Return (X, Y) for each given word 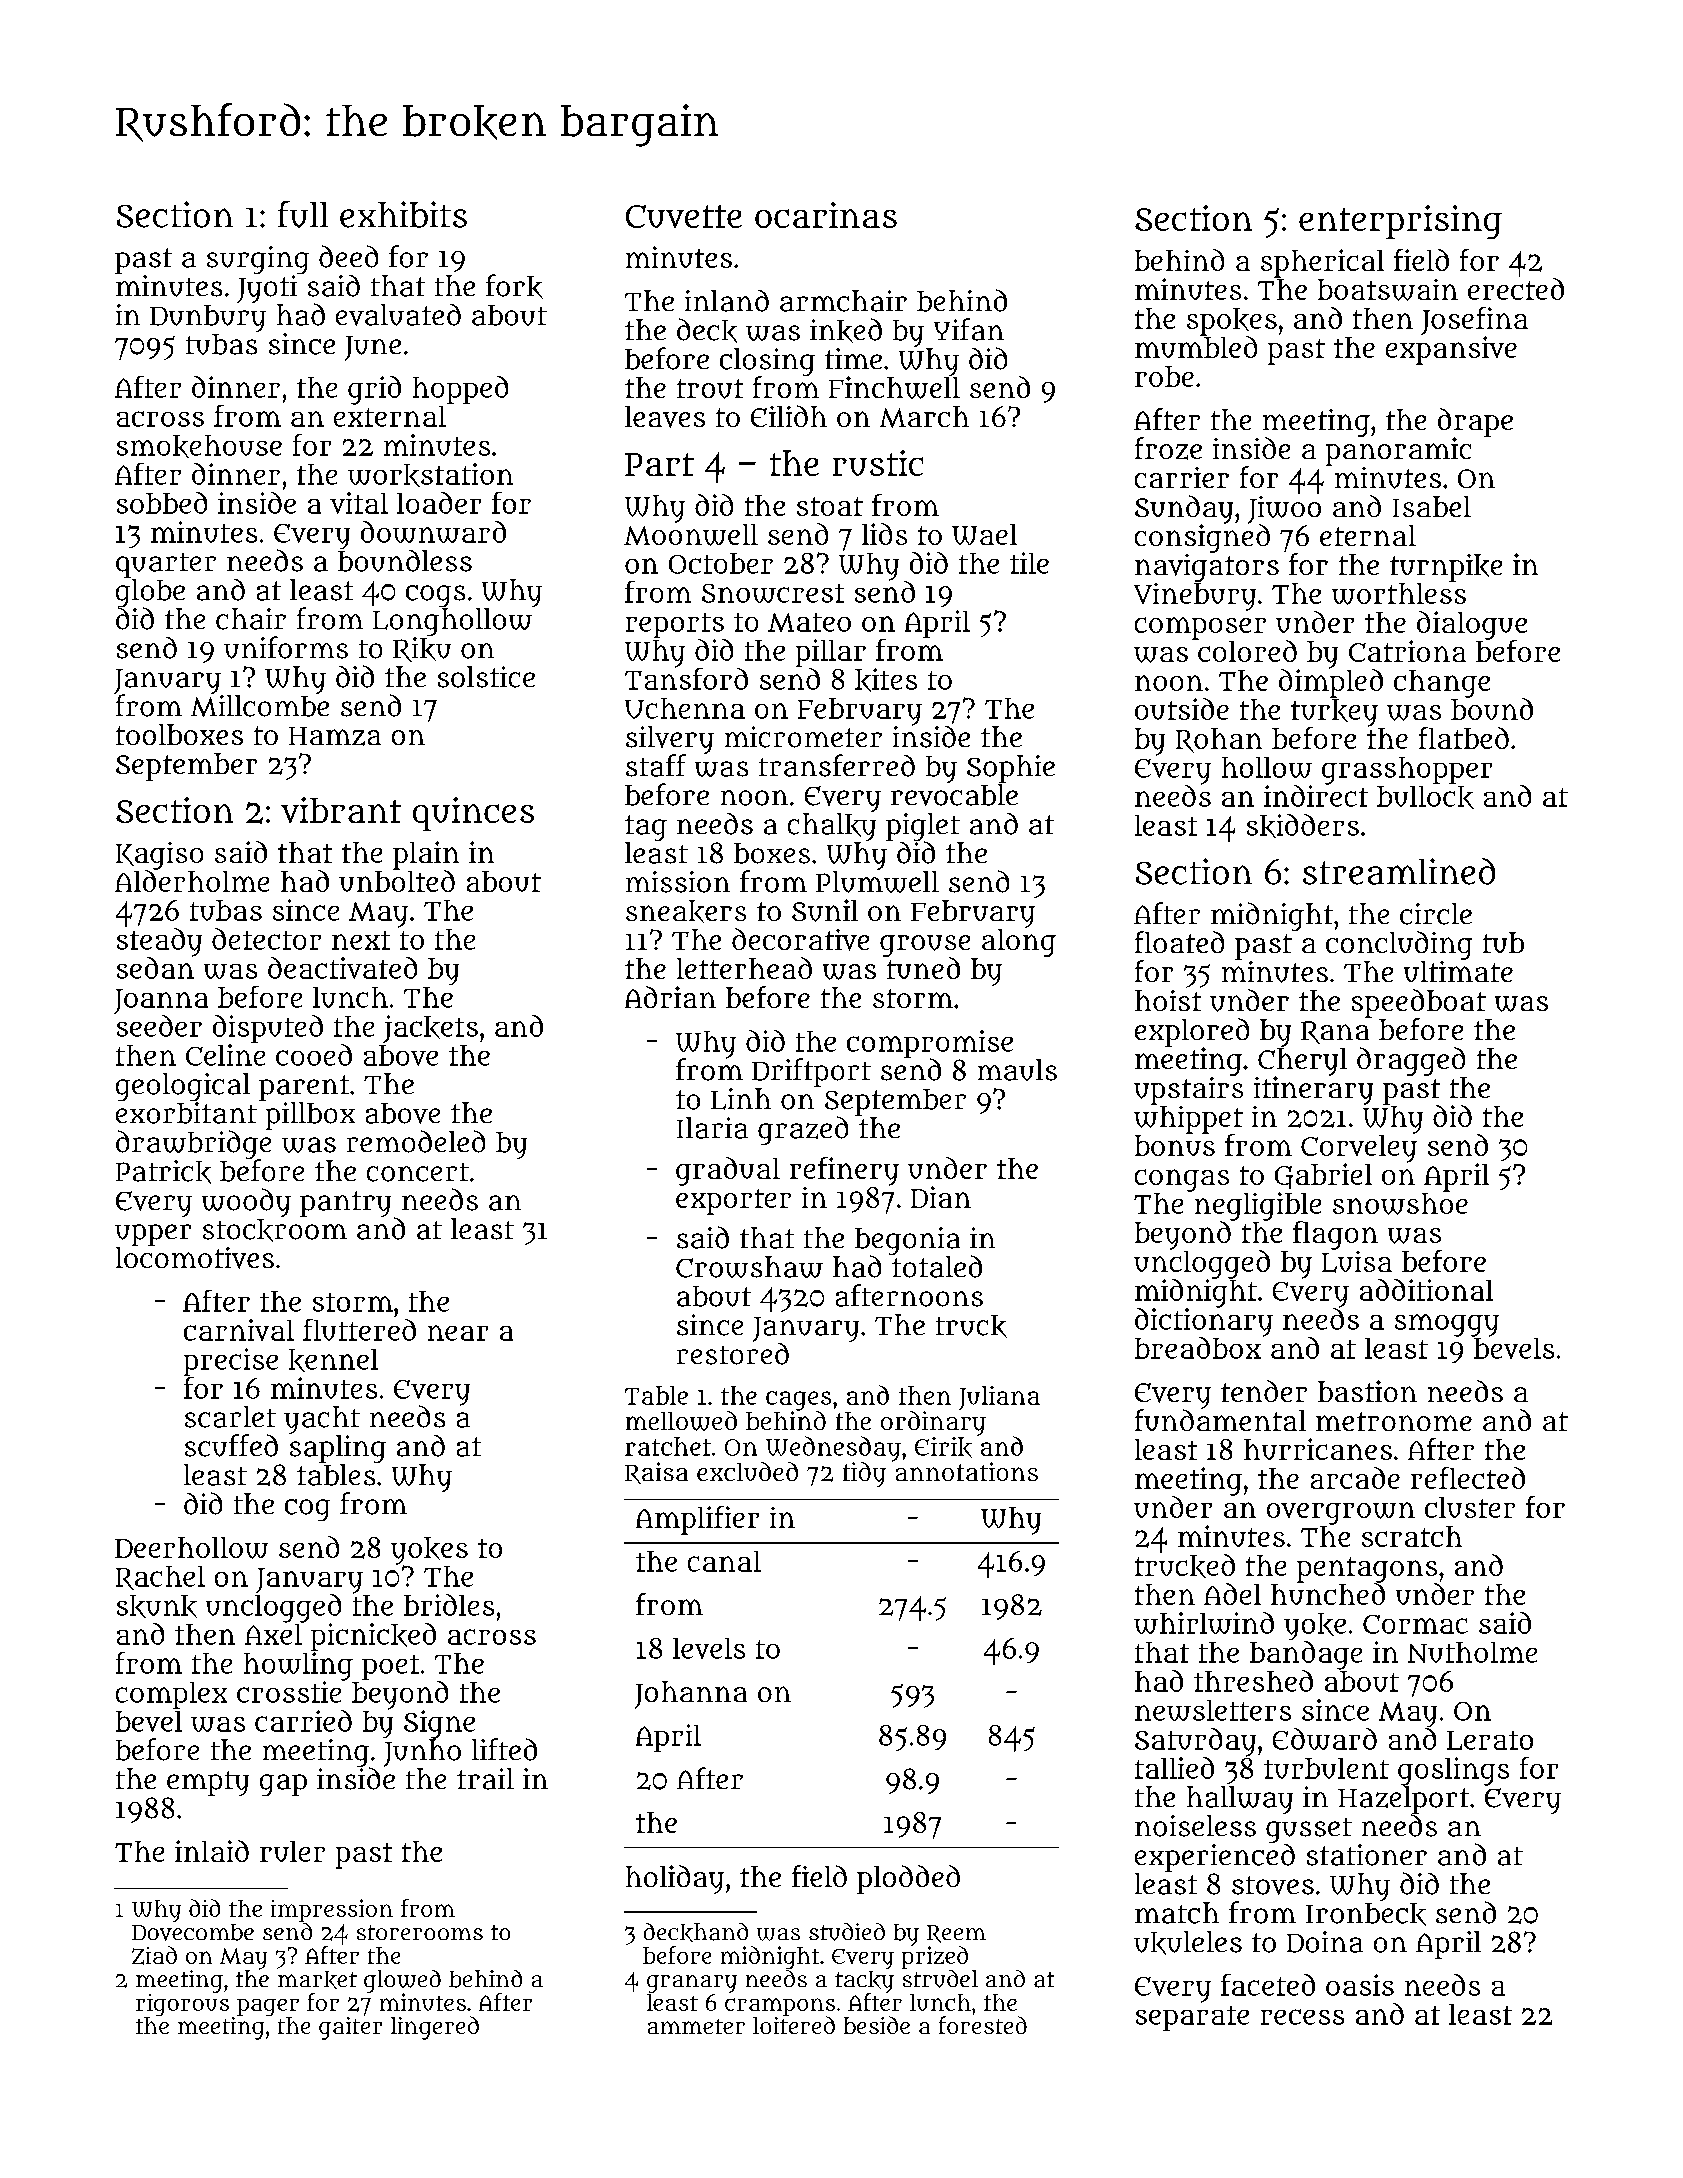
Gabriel (1323, 1176)
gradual (728, 1171)
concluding (1399, 945)
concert (418, 1172)
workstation (430, 475)
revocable (954, 795)
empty (208, 1783)
